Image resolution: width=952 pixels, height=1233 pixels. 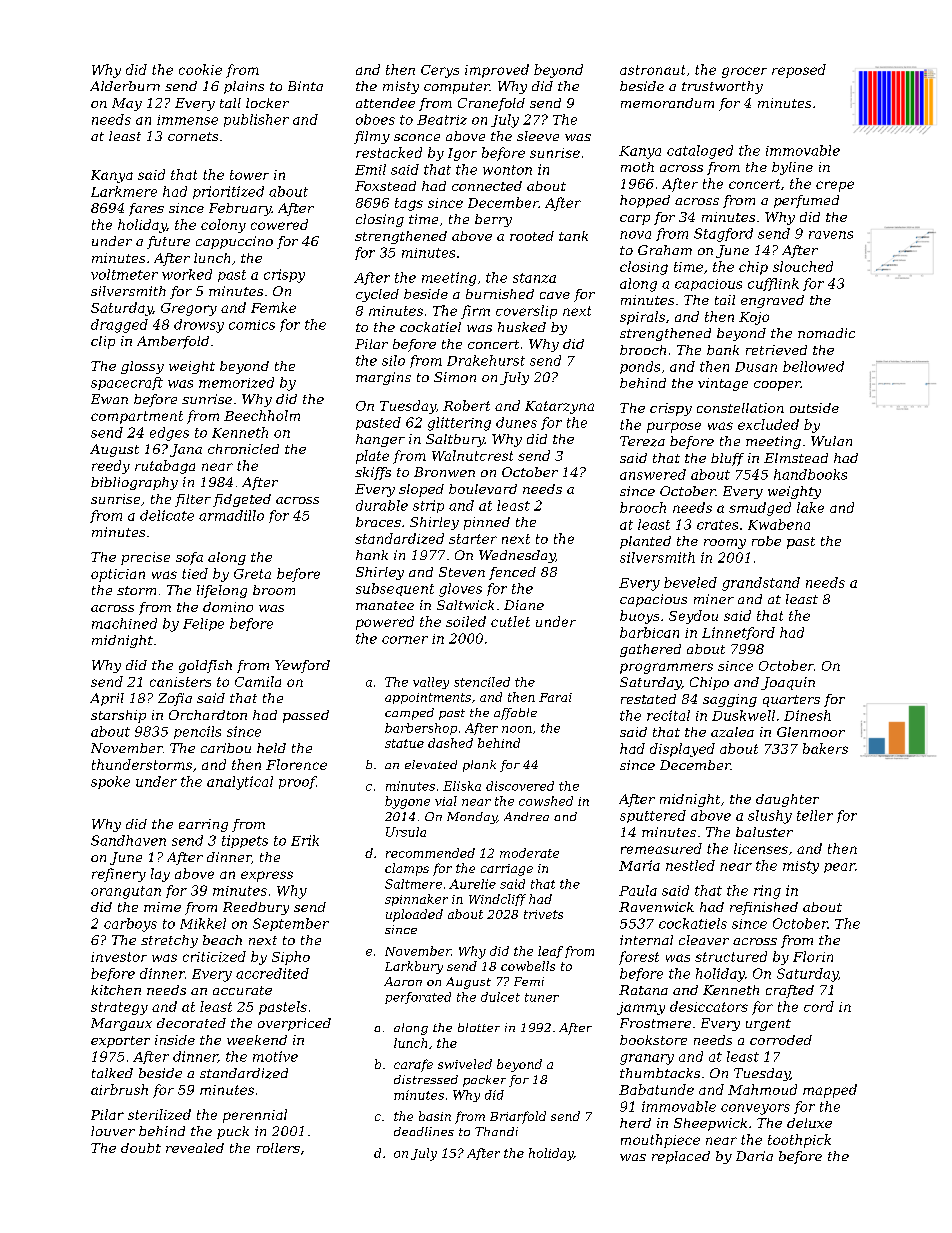 What do you see at coordinates (113, 1131) in the screenshot?
I see `louver` at bounding box center [113, 1131].
